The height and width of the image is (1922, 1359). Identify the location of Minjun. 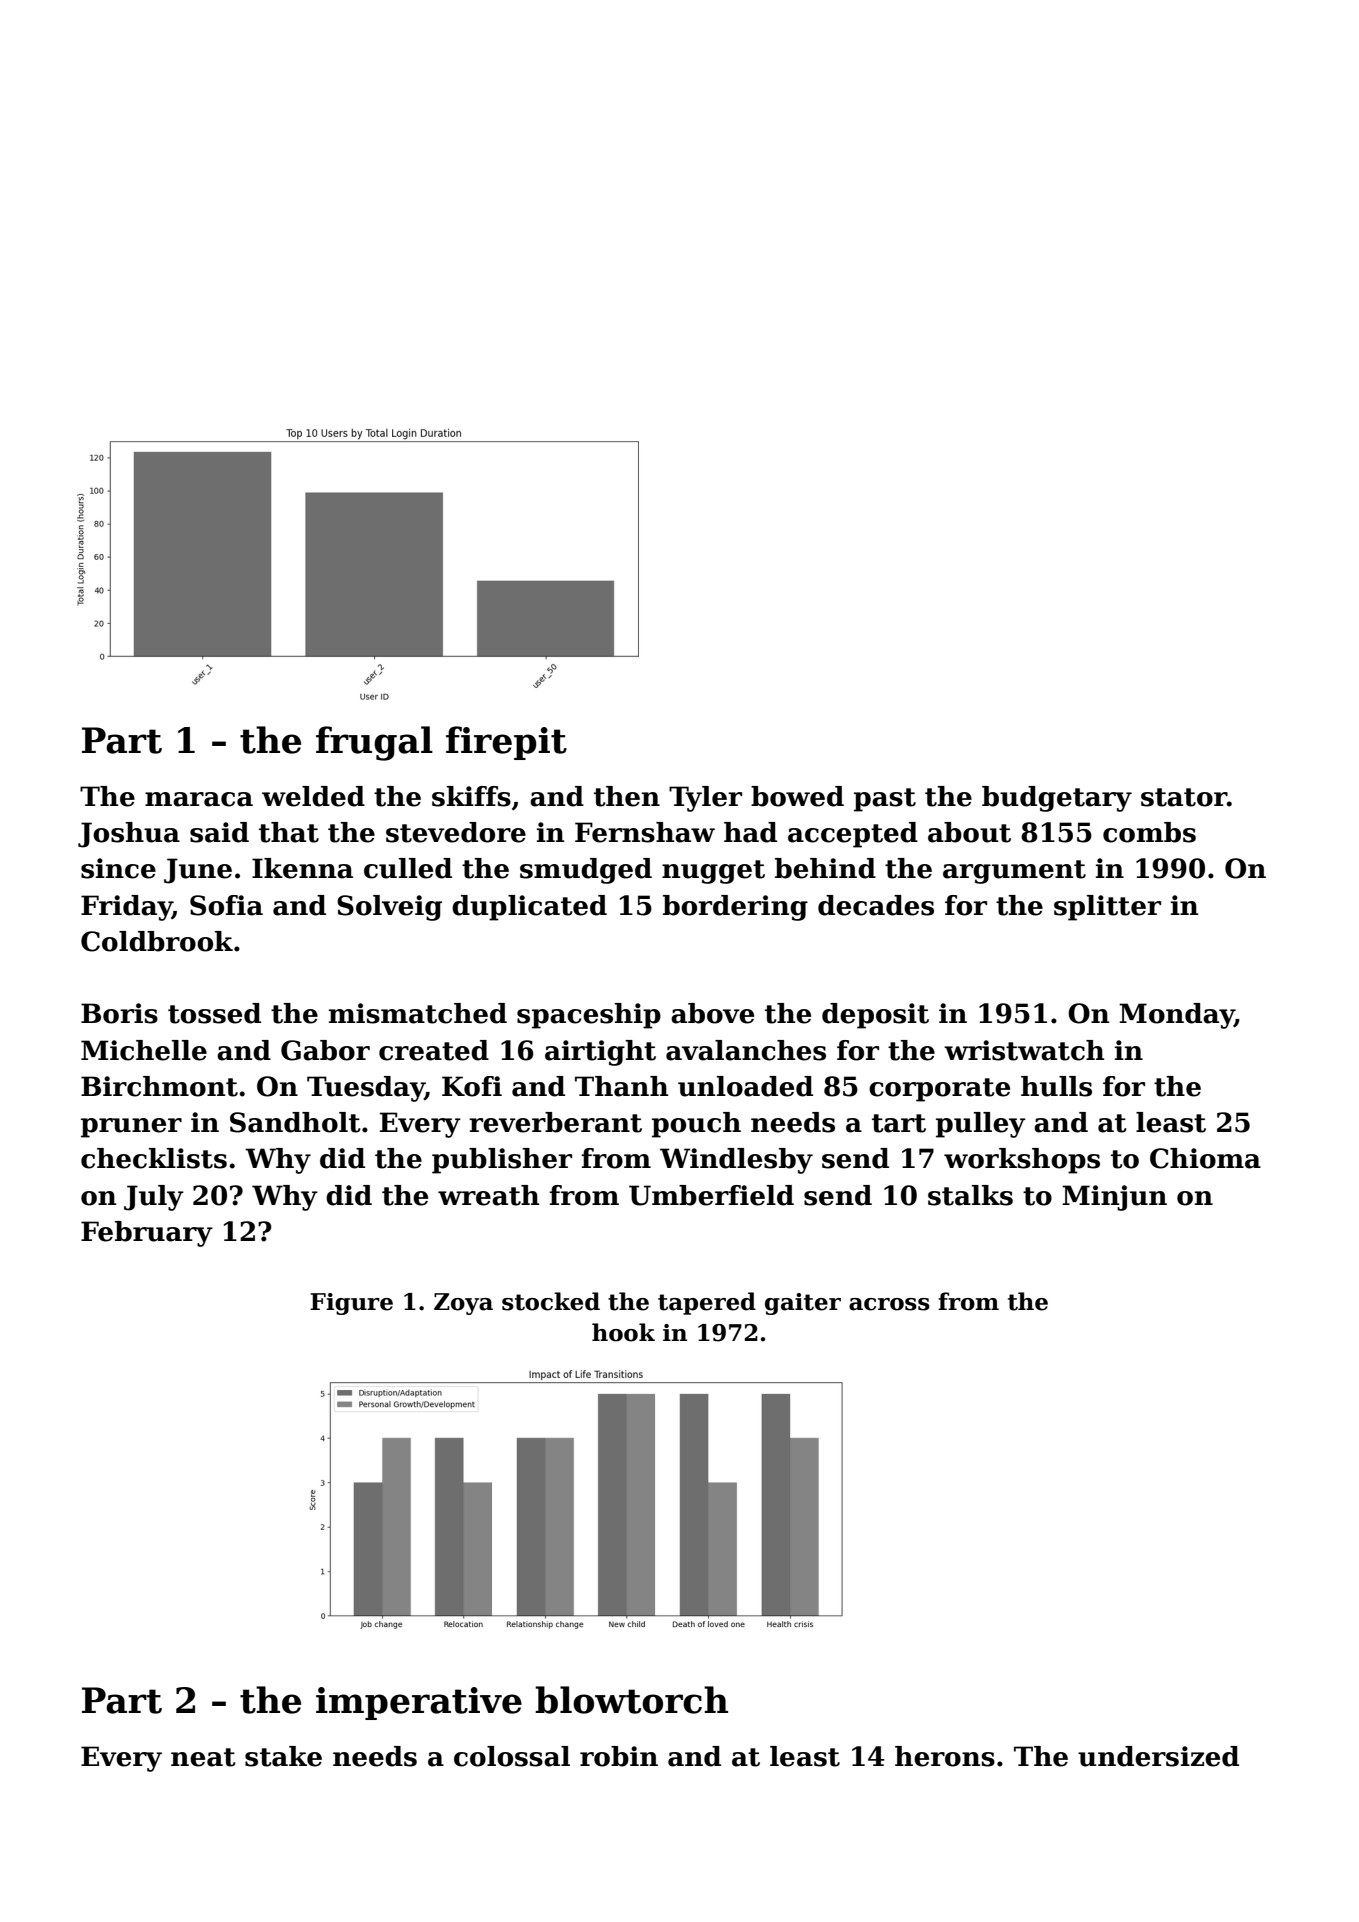
(1114, 1198).
